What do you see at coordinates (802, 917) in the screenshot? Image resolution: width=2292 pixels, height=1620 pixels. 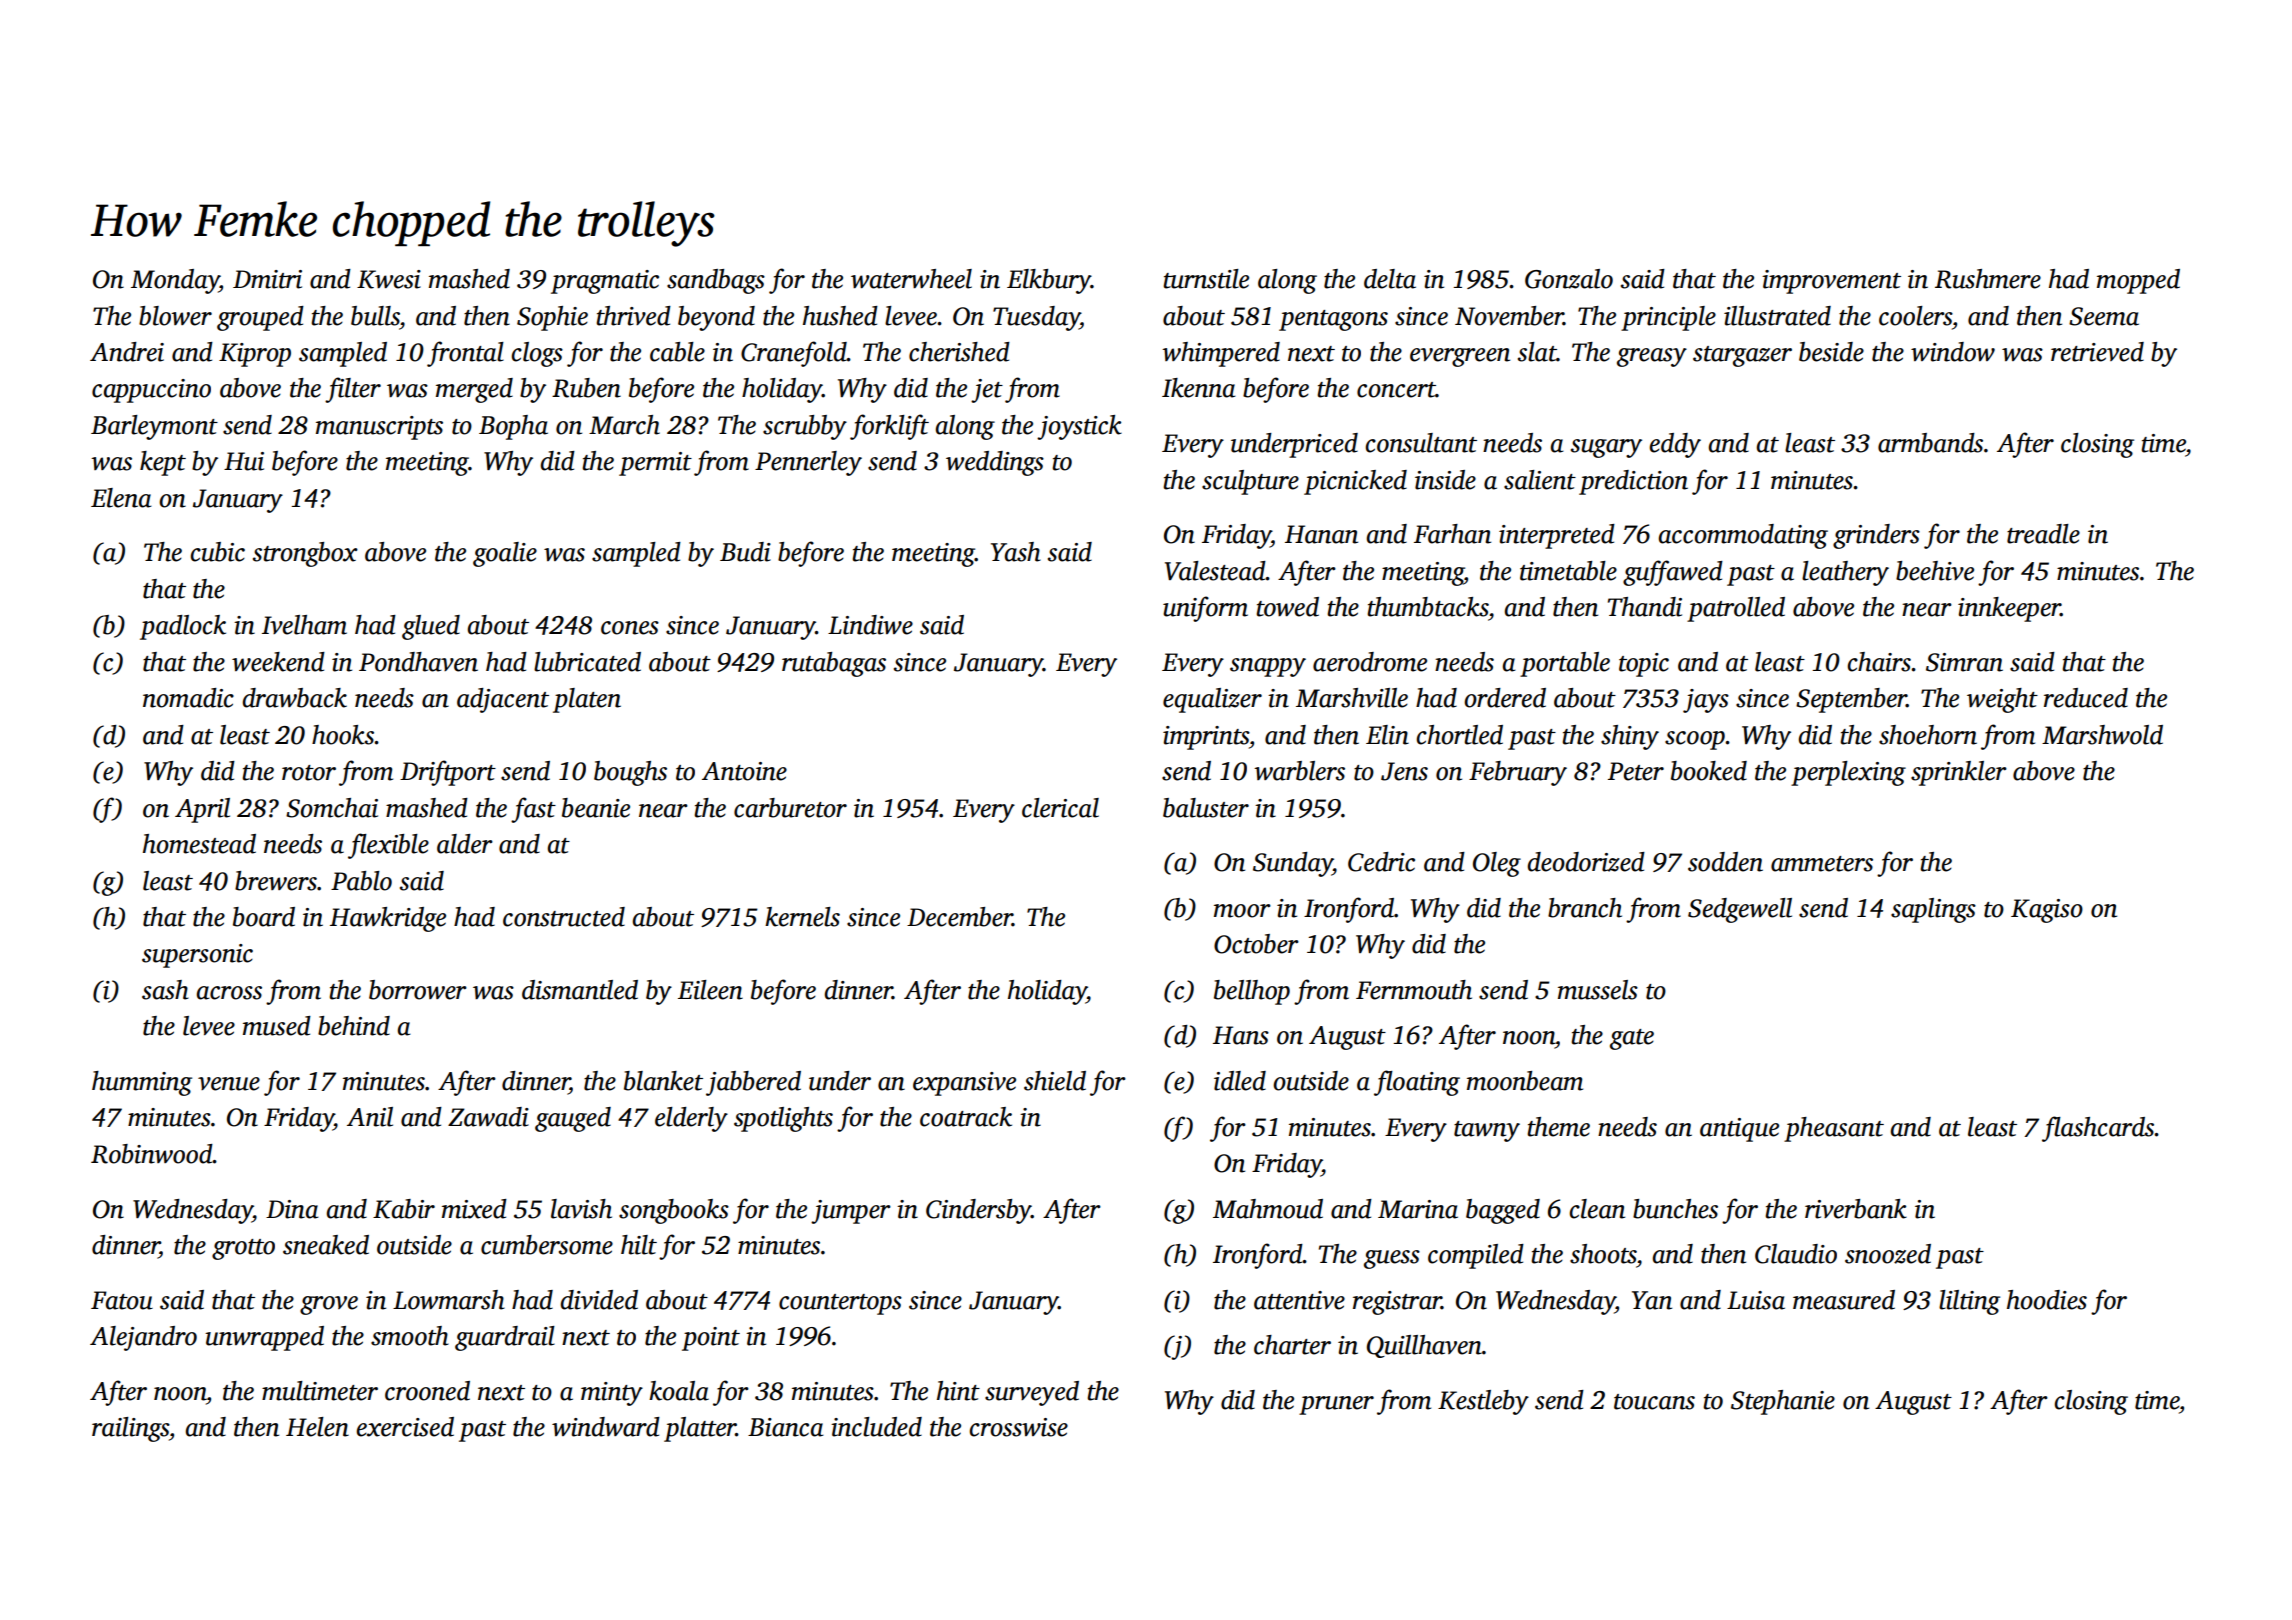 I see `kernels` at bounding box center [802, 917].
